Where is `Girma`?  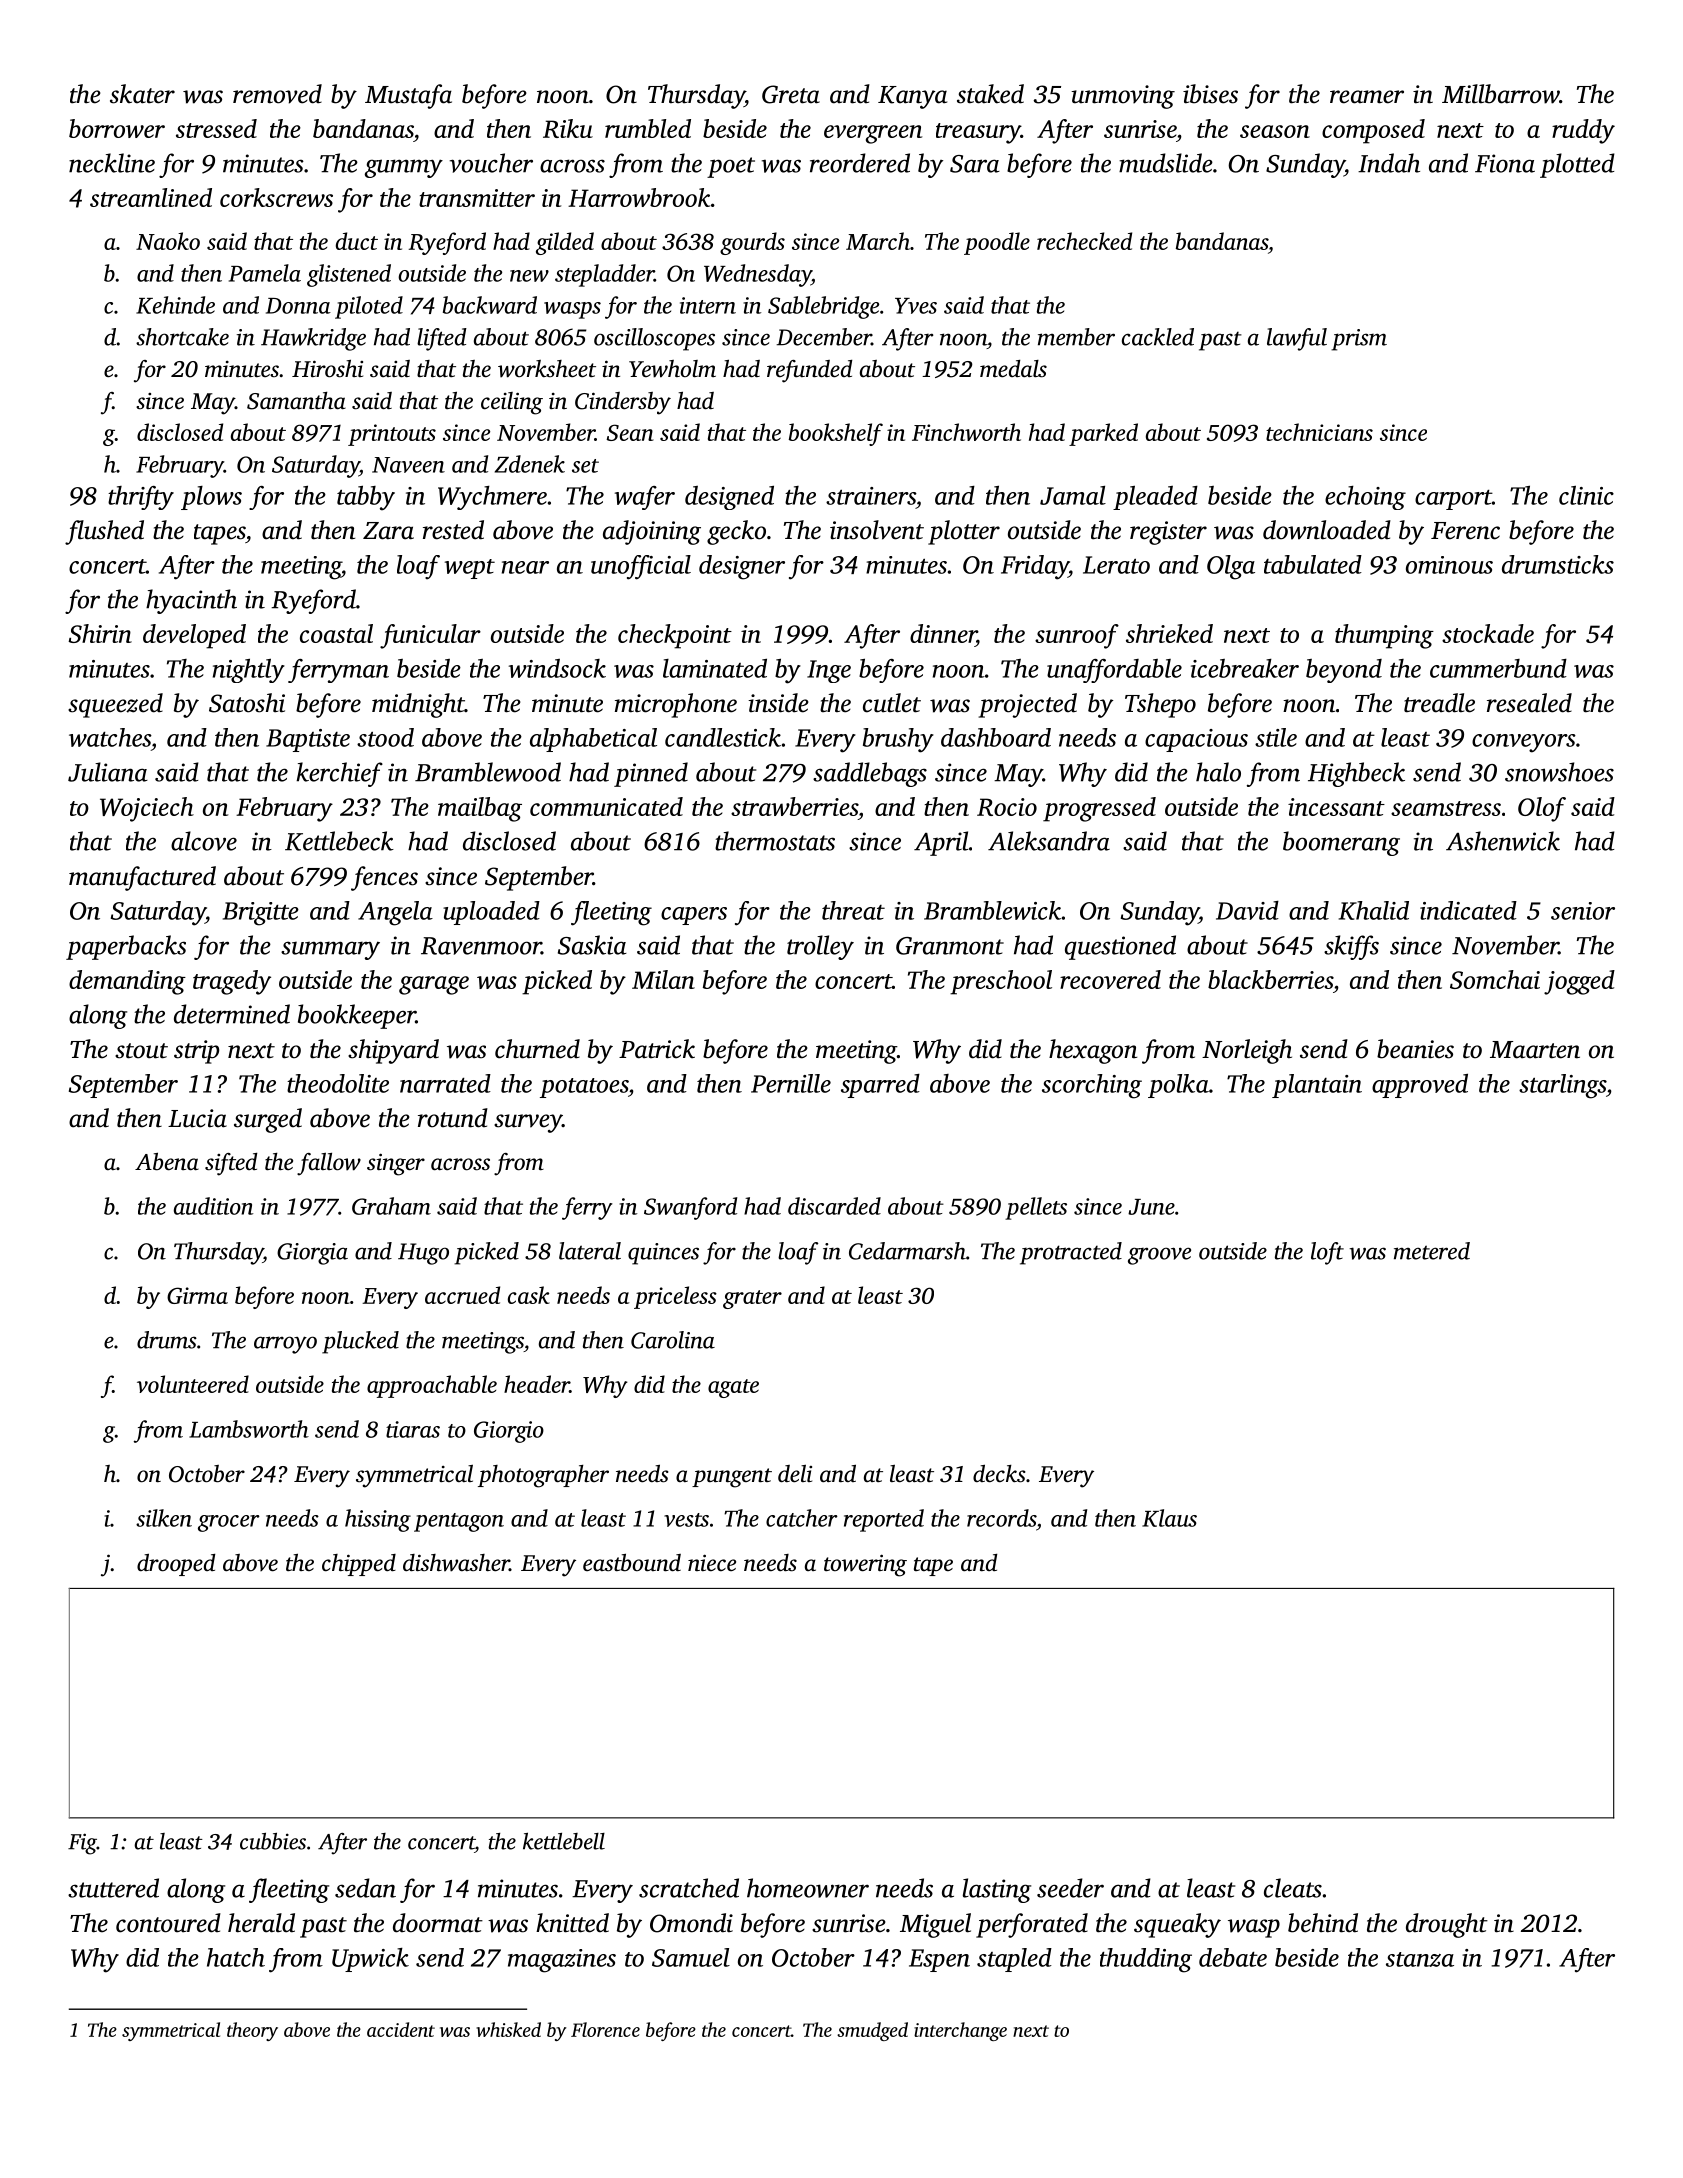 Girma is located at coordinates (197, 1295).
